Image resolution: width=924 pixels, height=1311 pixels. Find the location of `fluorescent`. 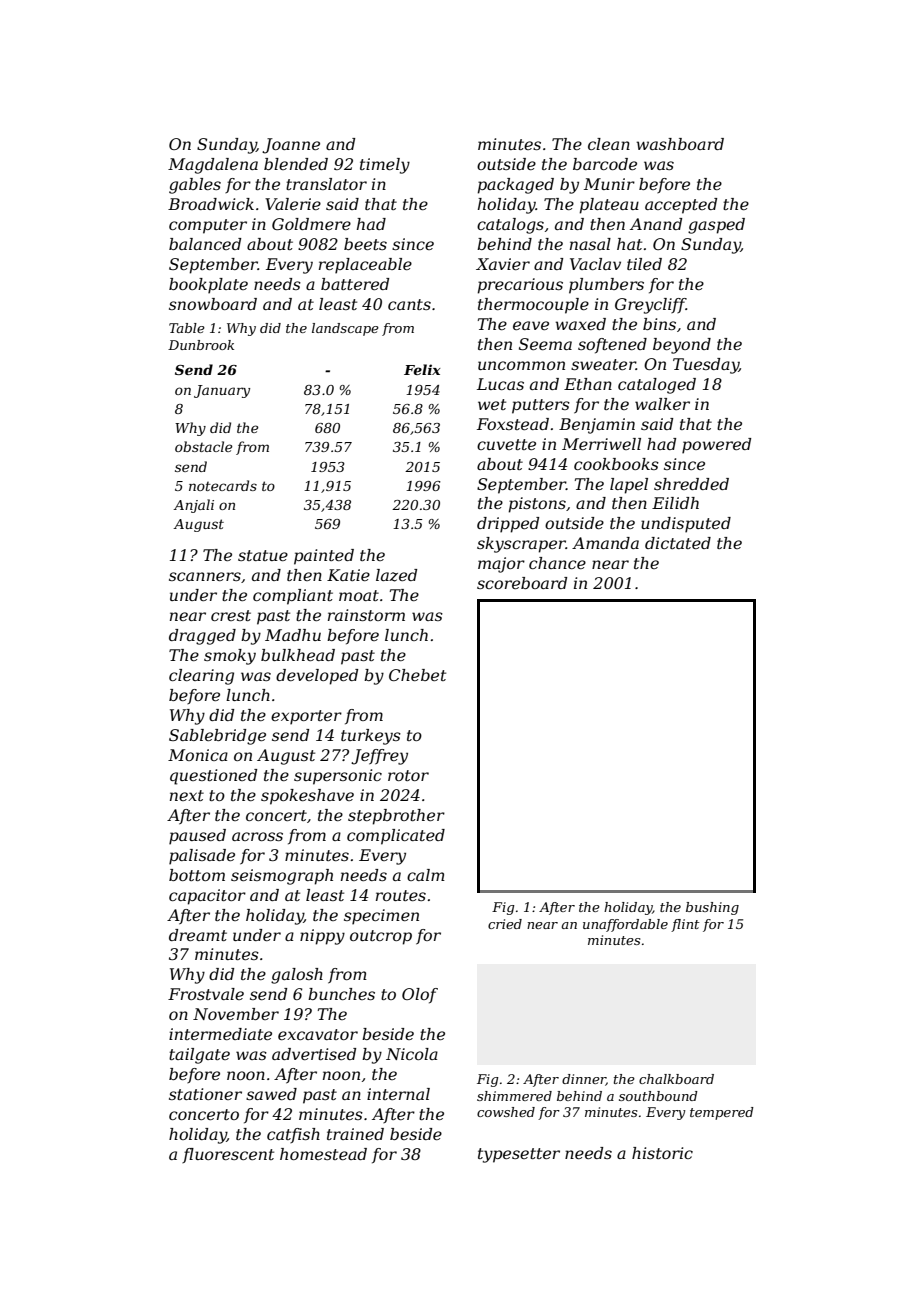

fluorescent is located at coordinates (228, 1155).
